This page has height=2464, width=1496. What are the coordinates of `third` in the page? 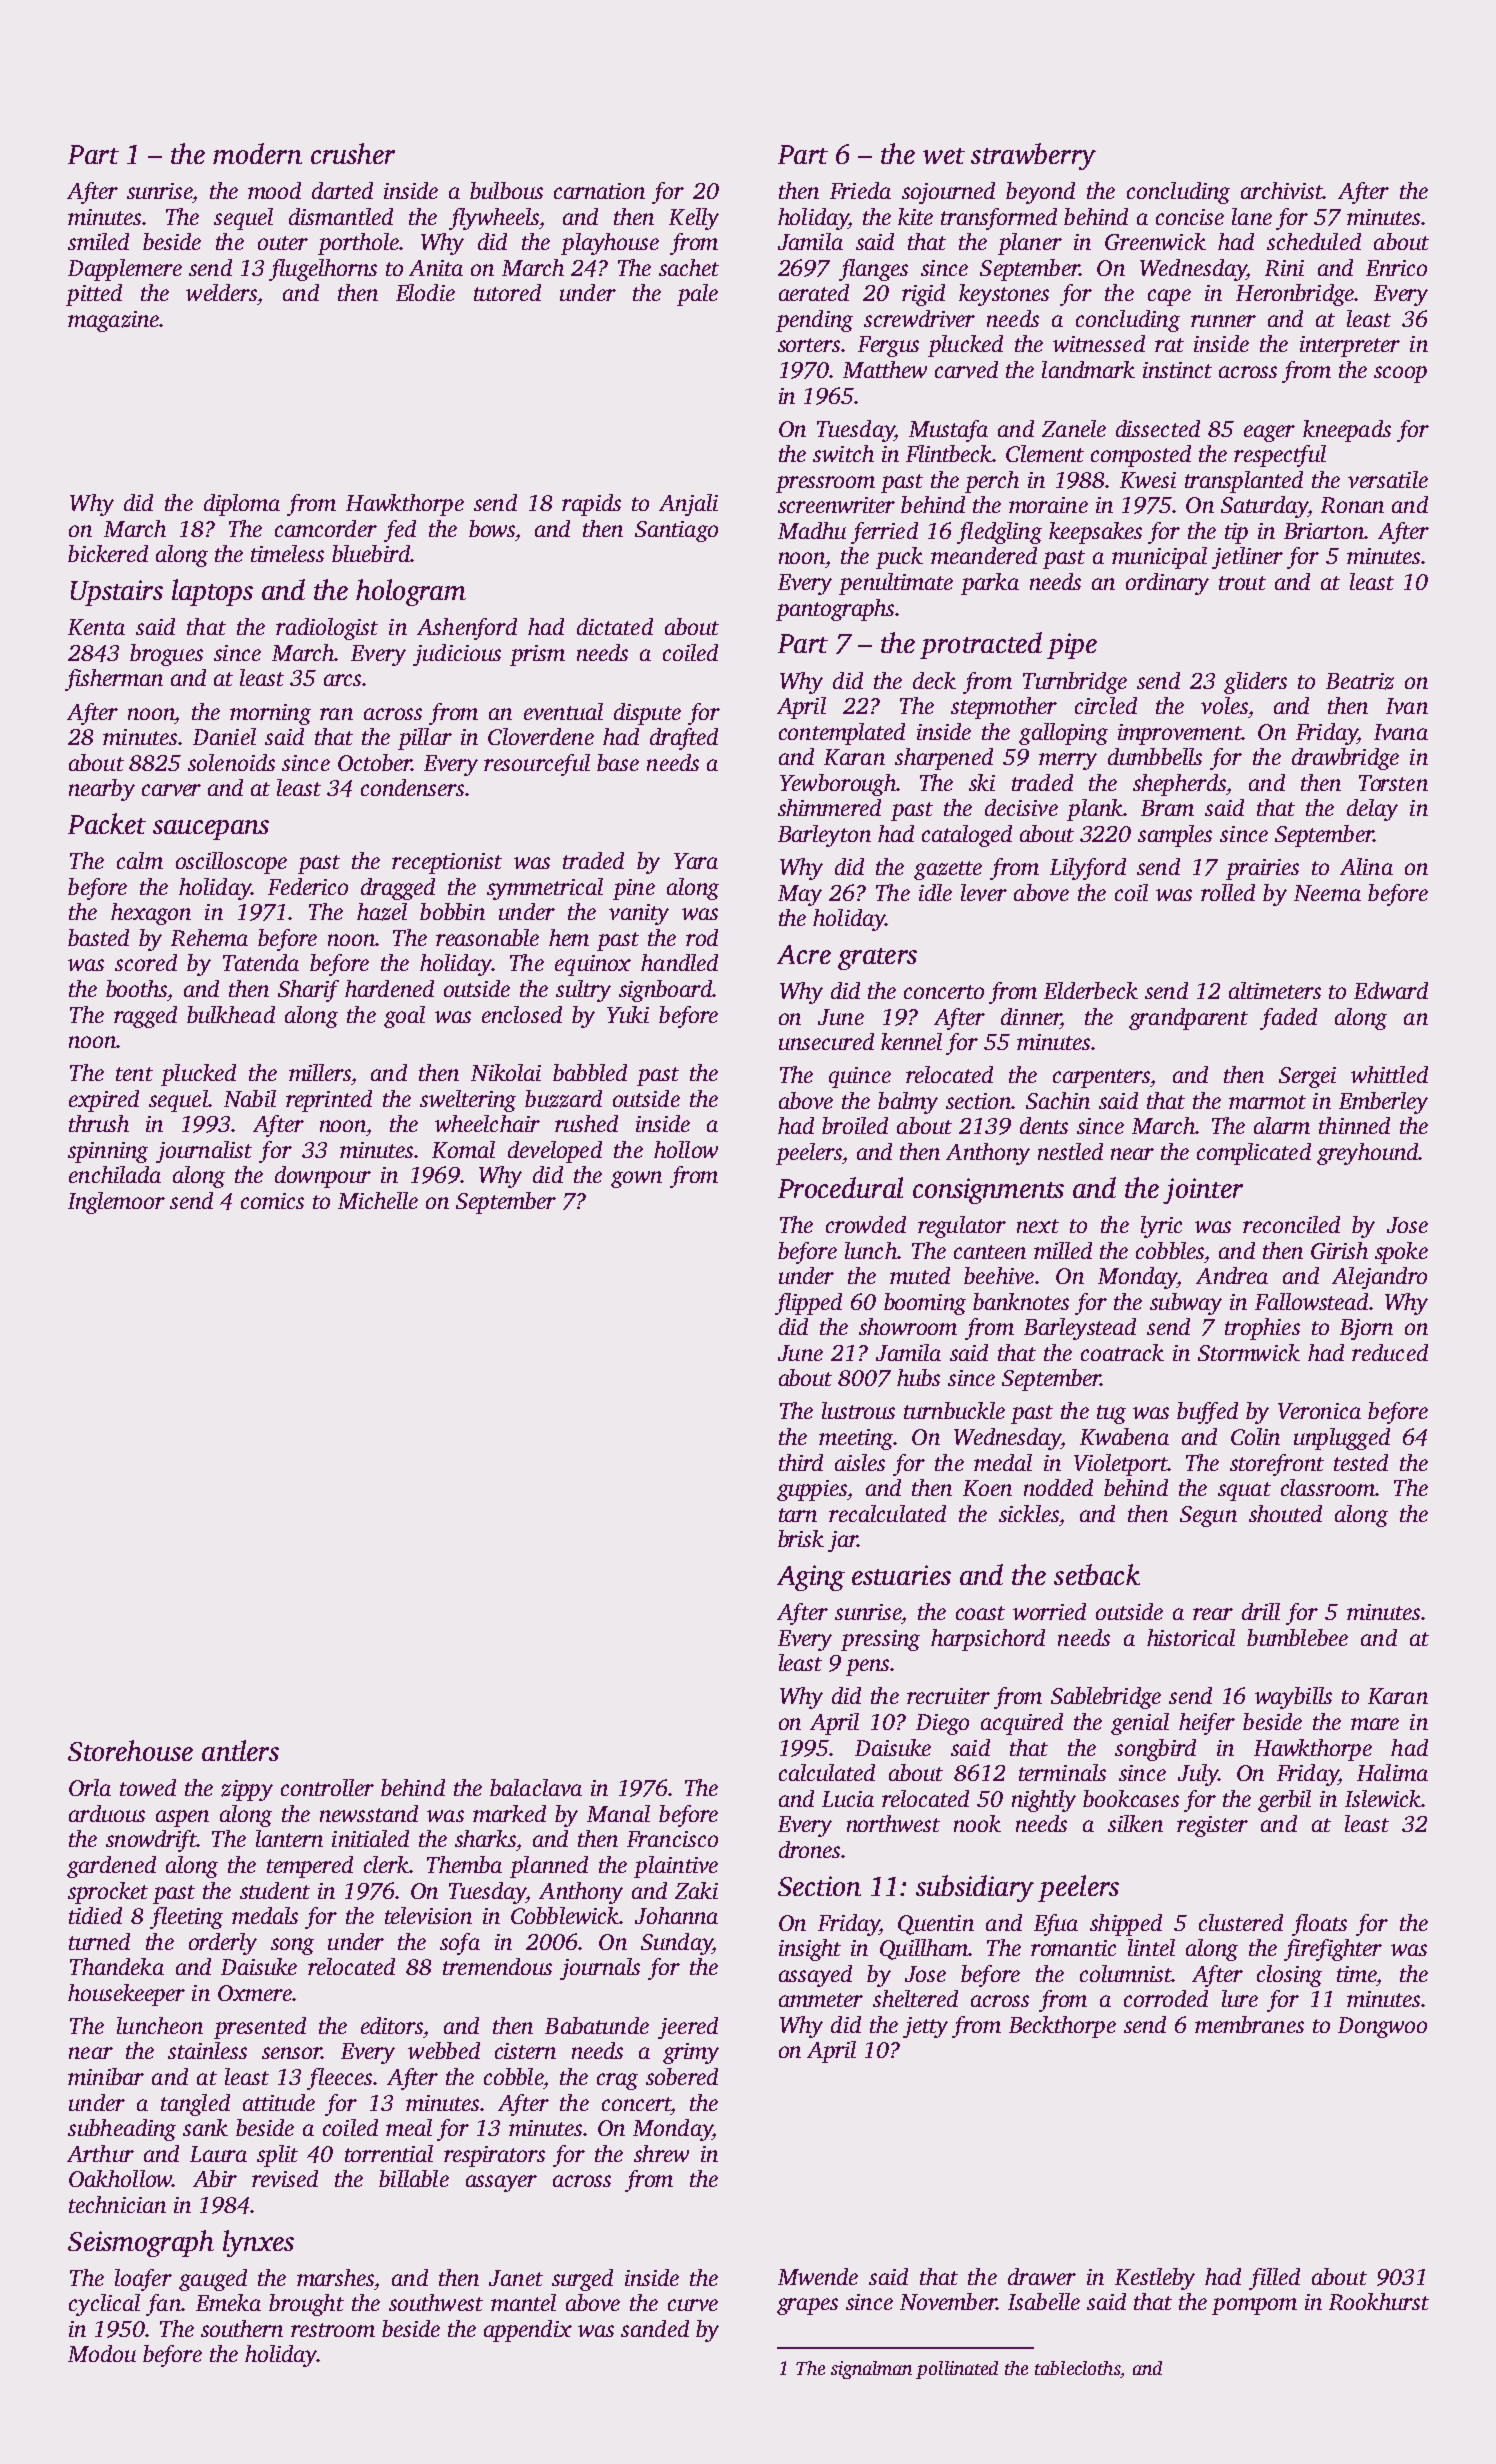 It's located at (801, 1462).
